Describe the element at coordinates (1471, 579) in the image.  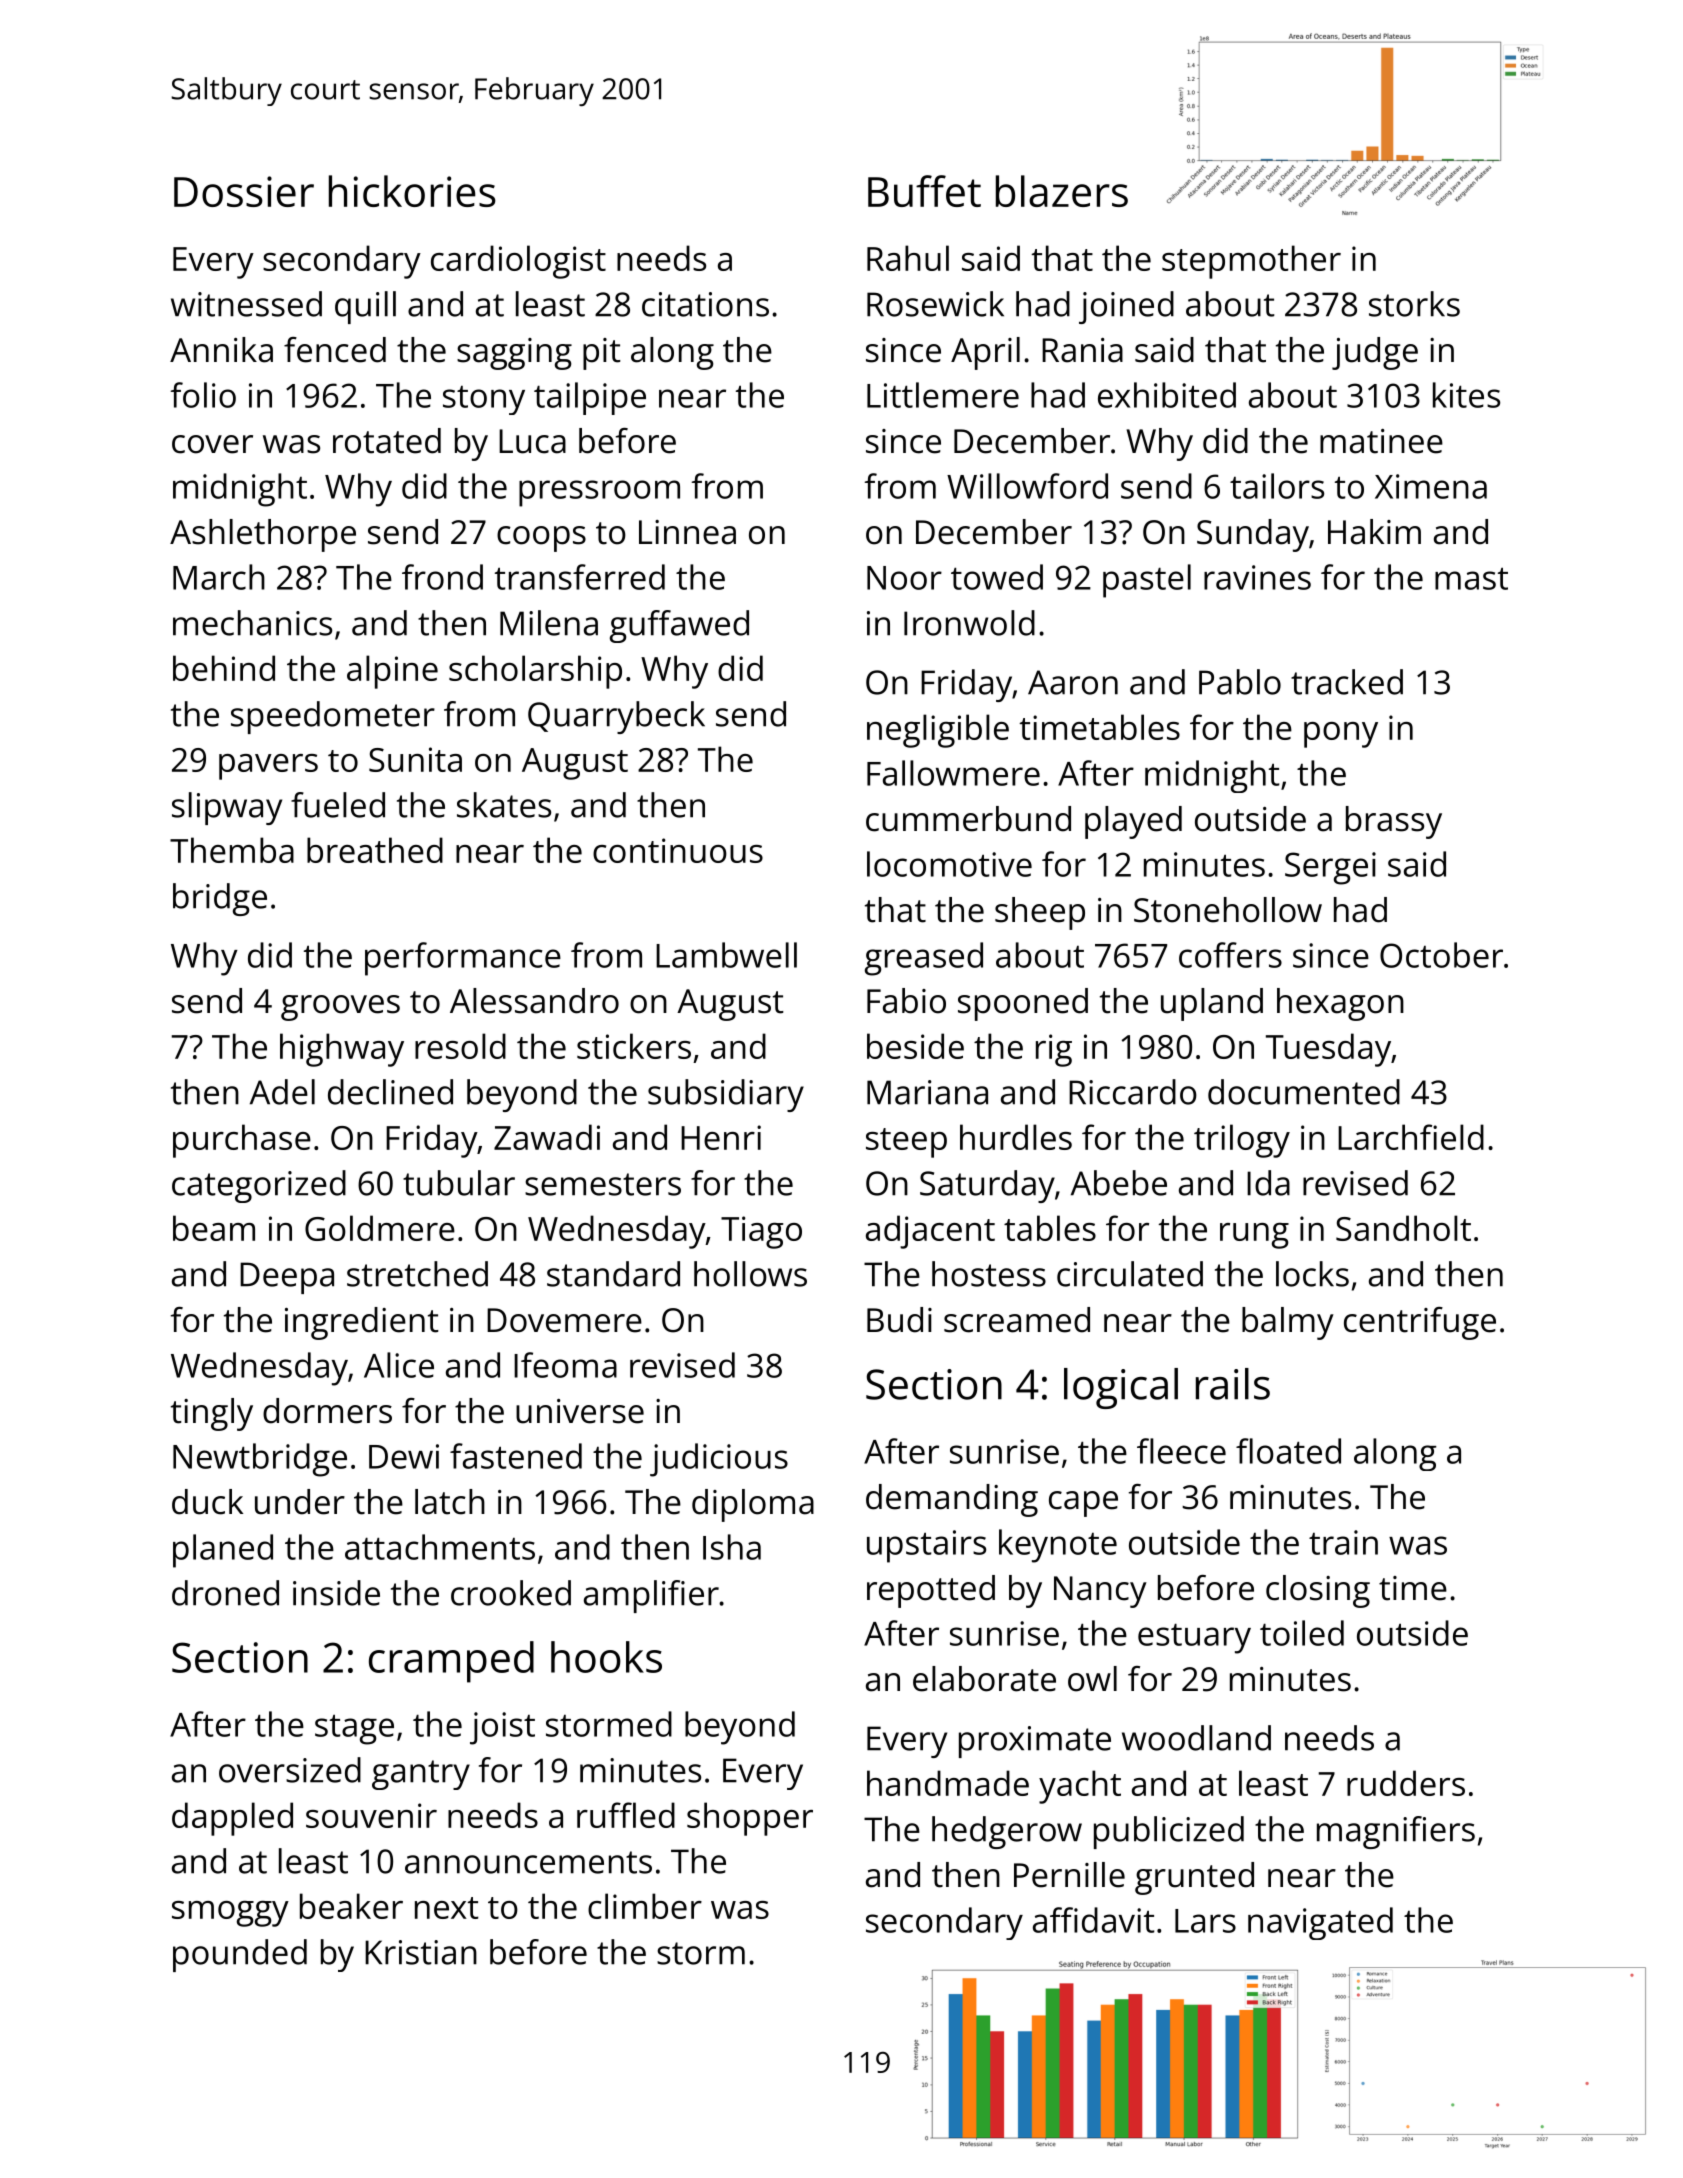
I see `mast` at that location.
